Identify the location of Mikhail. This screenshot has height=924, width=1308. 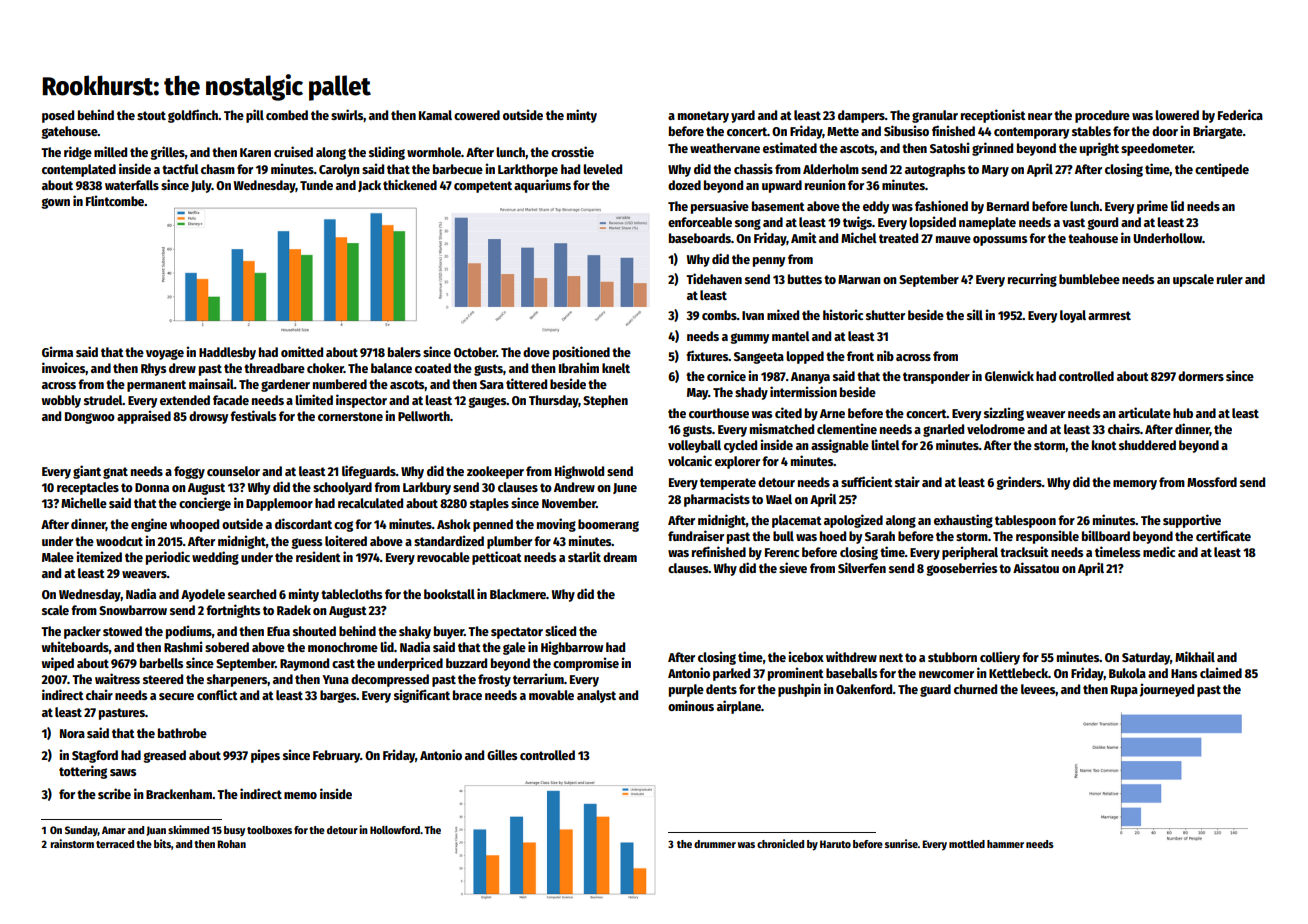
(1195, 656).
